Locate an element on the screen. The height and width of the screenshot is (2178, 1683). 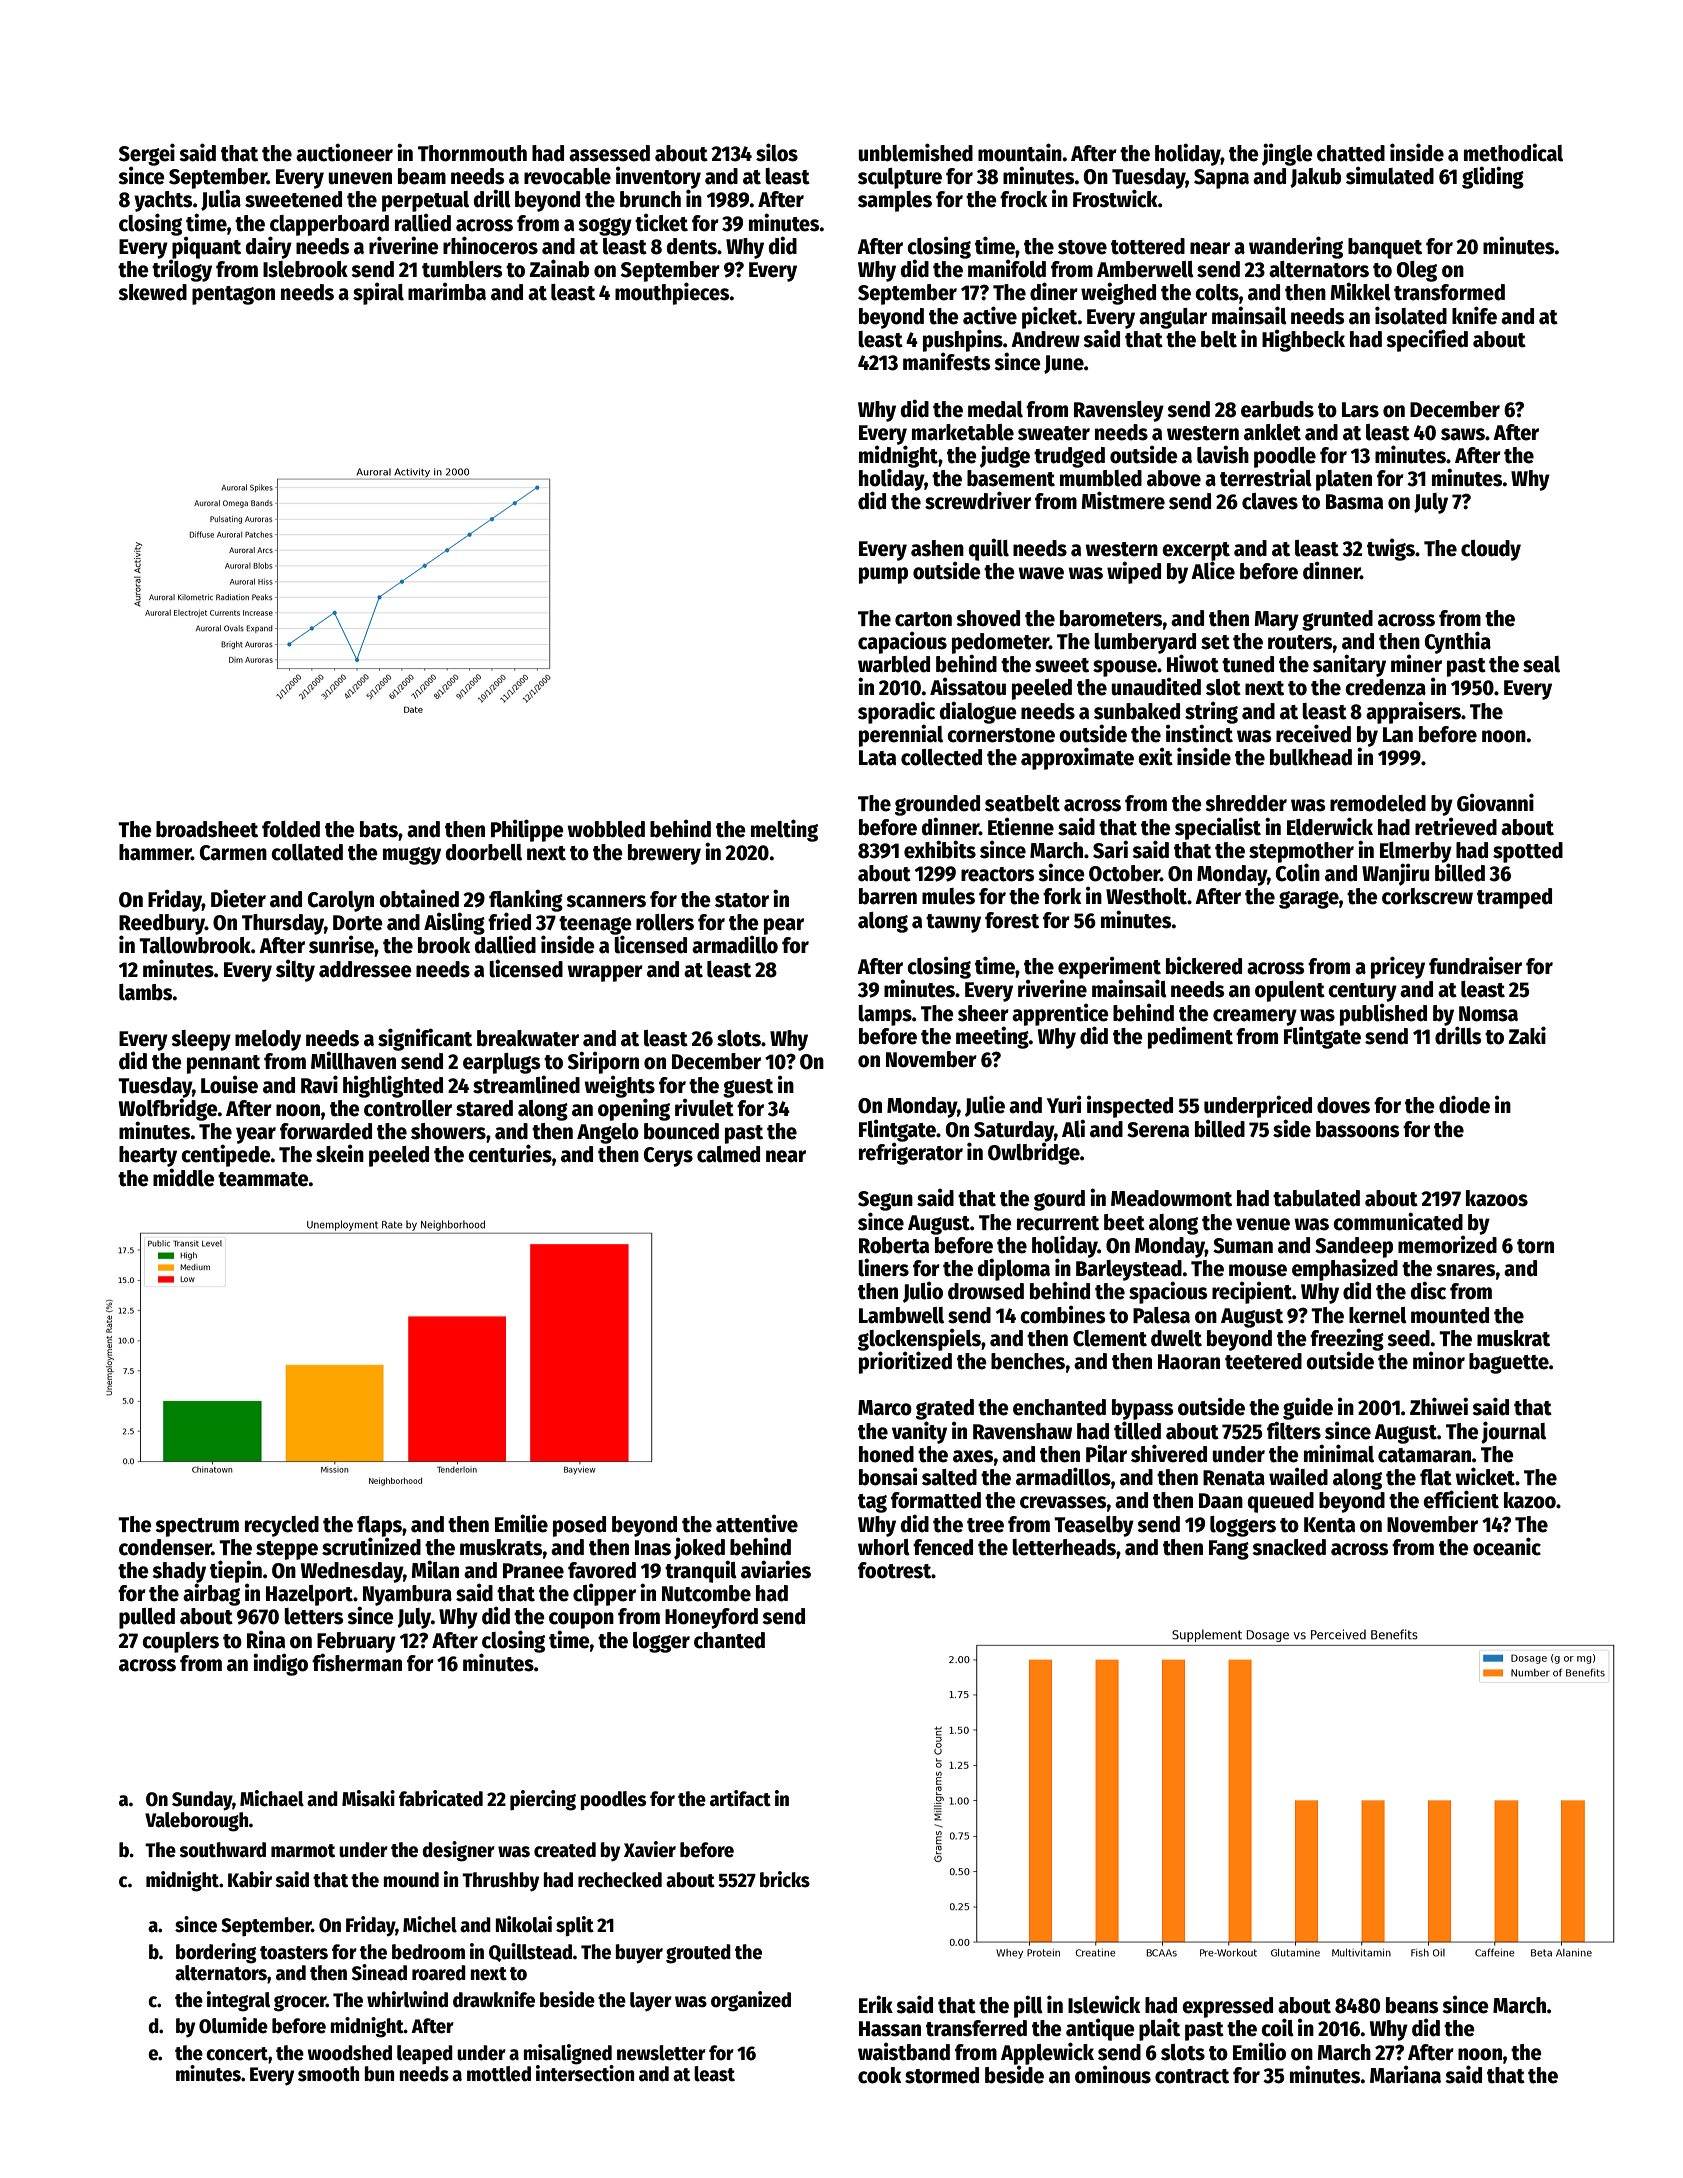
Lambwell is located at coordinates (901, 1315).
